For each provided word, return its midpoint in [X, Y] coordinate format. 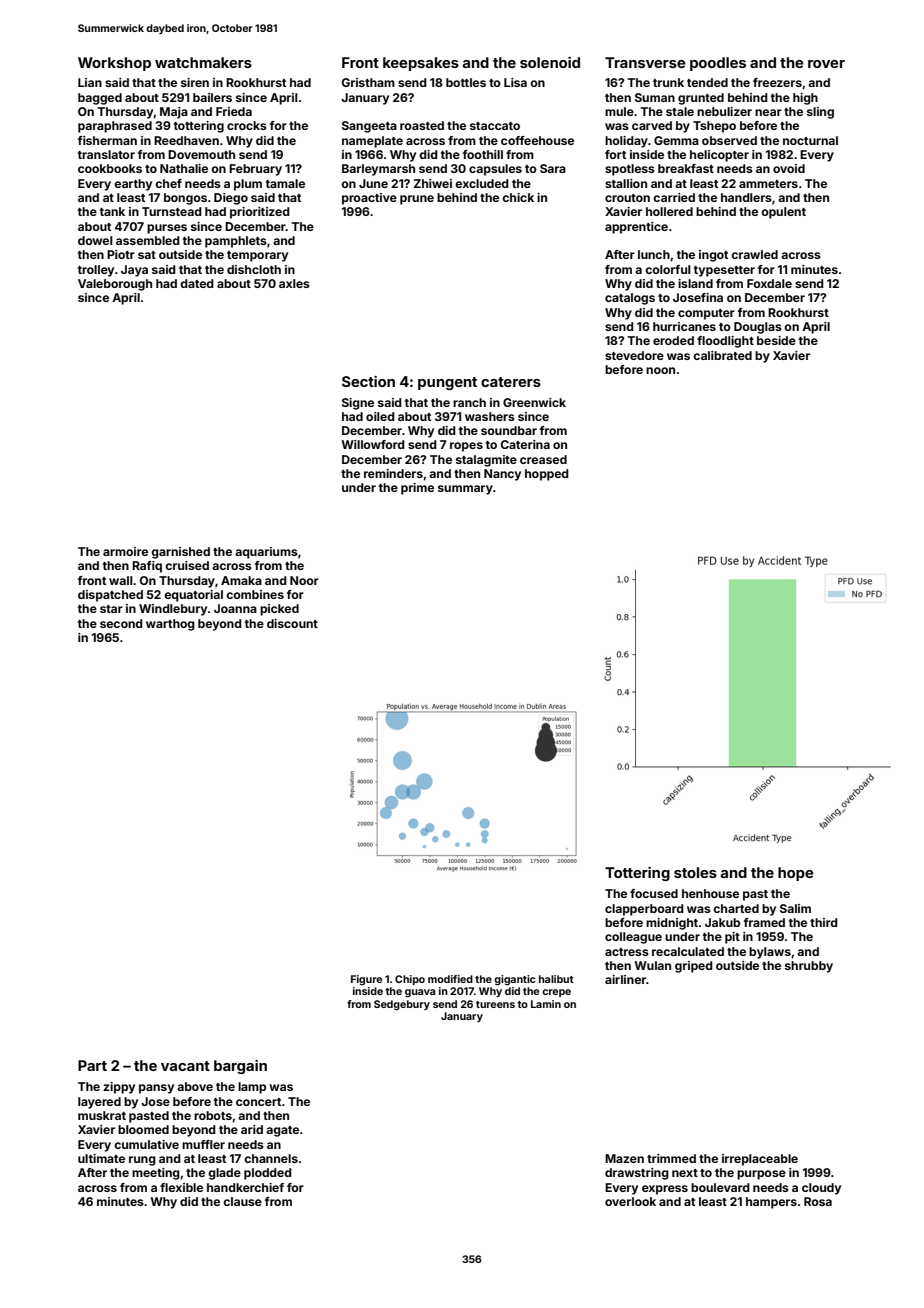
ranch [469, 402]
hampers [771, 1203]
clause [242, 1201]
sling [820, 113]
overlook [630, 1201]
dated [197, 283]
